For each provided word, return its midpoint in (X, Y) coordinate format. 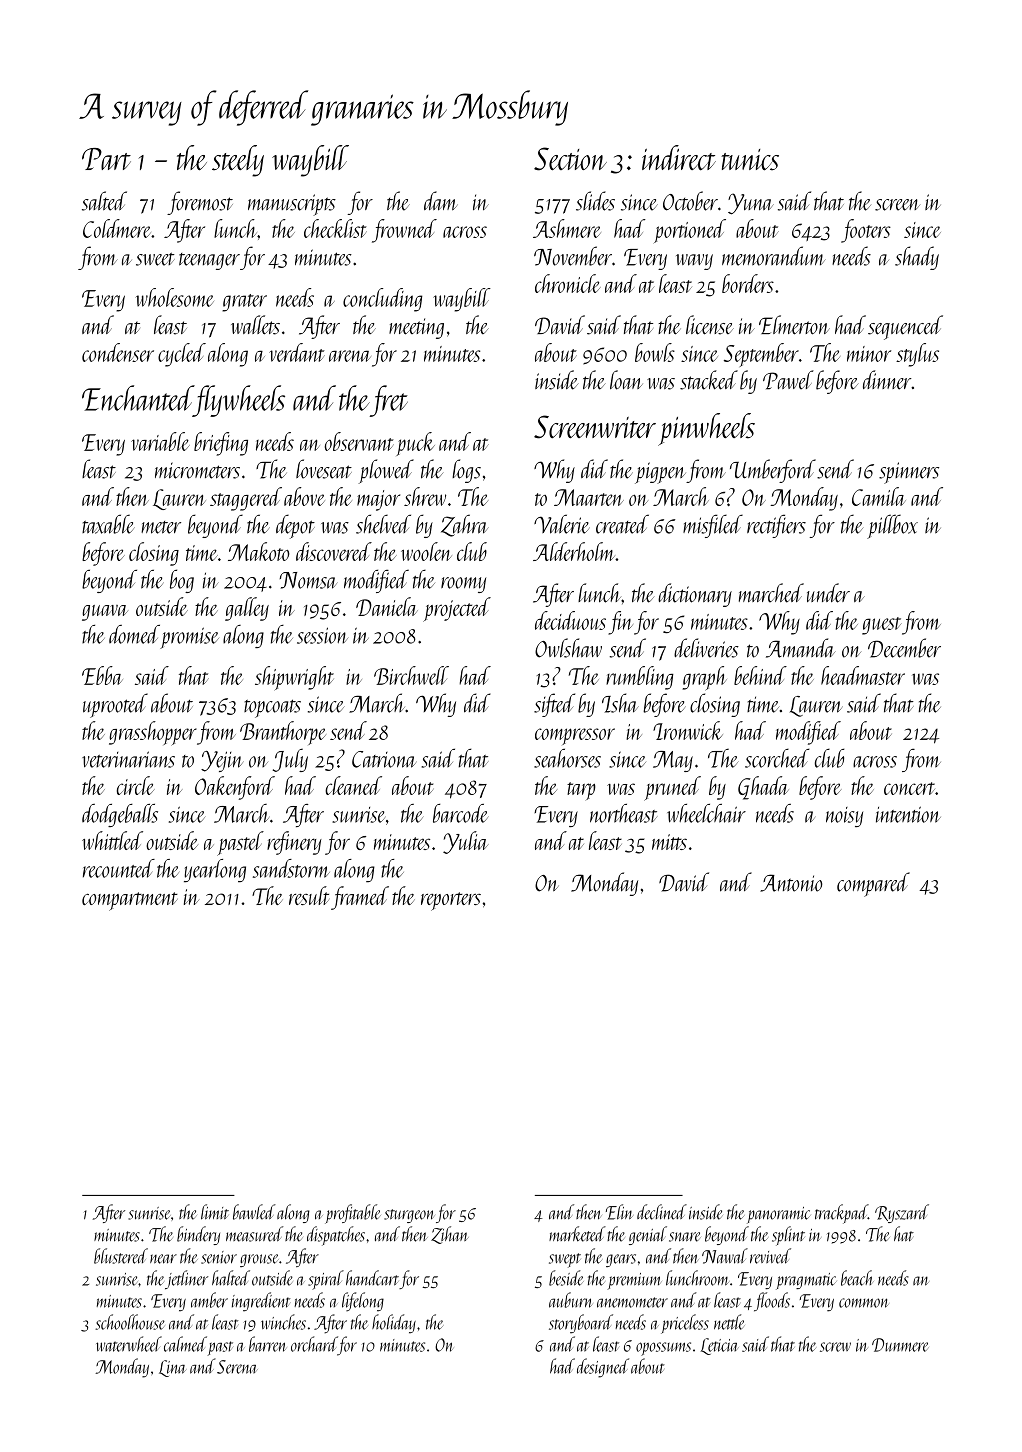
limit (215, 1212)
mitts (669, 842)
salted (104, 201)
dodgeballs (120, 815)
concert (909, 788)
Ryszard (902, 1213)
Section (570, 159)
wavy (694, 262)
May (673, 761)
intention (908, 814)
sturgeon (409, 1216)
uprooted (115, 705)
